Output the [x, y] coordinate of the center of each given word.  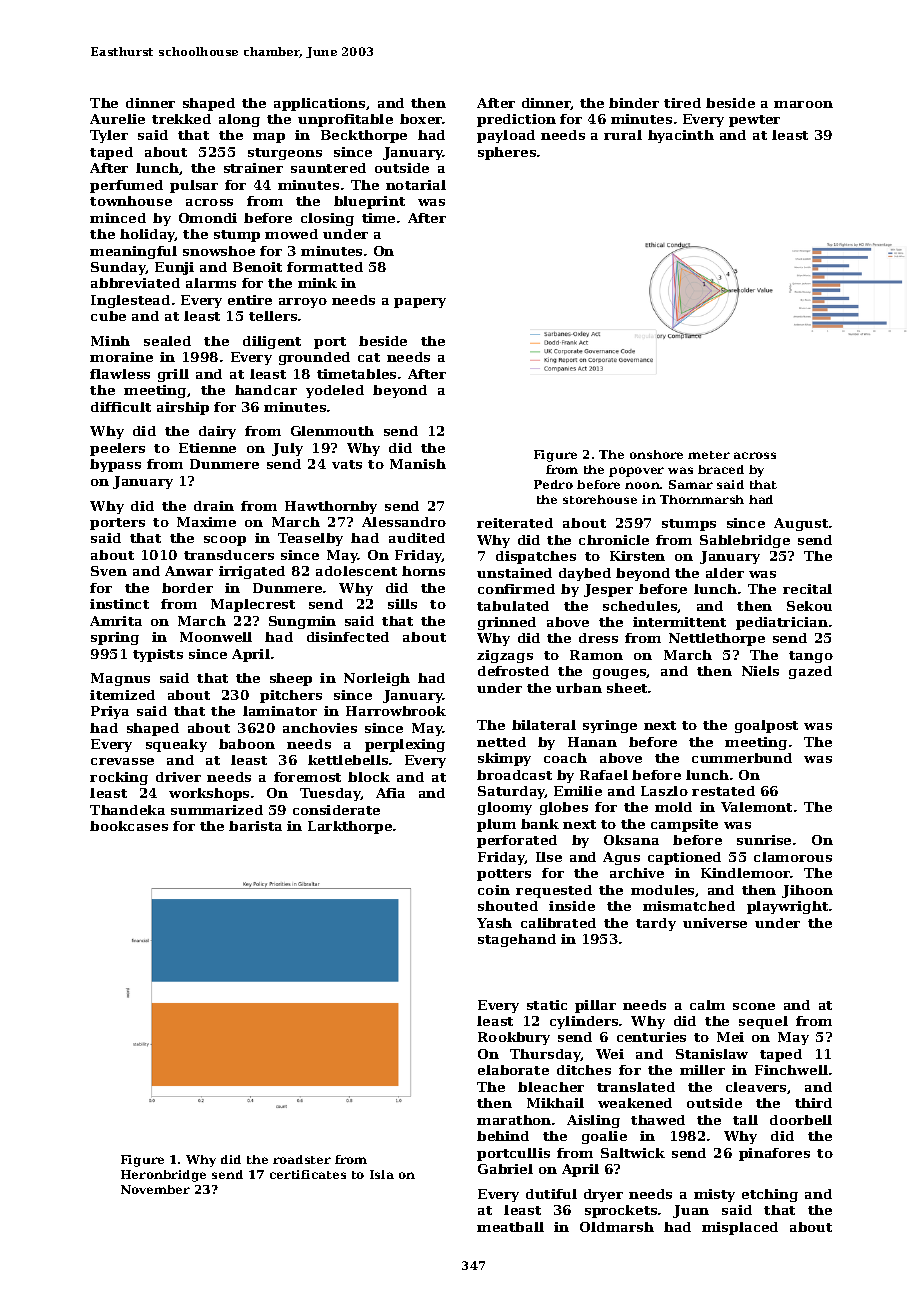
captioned [684, 858]
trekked [181, 119]
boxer [421, 119]
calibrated [558, 923]
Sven [109, 571]
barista [255, 826]
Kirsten [637, 556]
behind [503, 1136]
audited [417, 538]
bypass [115, 465]
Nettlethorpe [717, 639]
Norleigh [377, 679]
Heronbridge [163, 1176]
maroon [803, 104]
